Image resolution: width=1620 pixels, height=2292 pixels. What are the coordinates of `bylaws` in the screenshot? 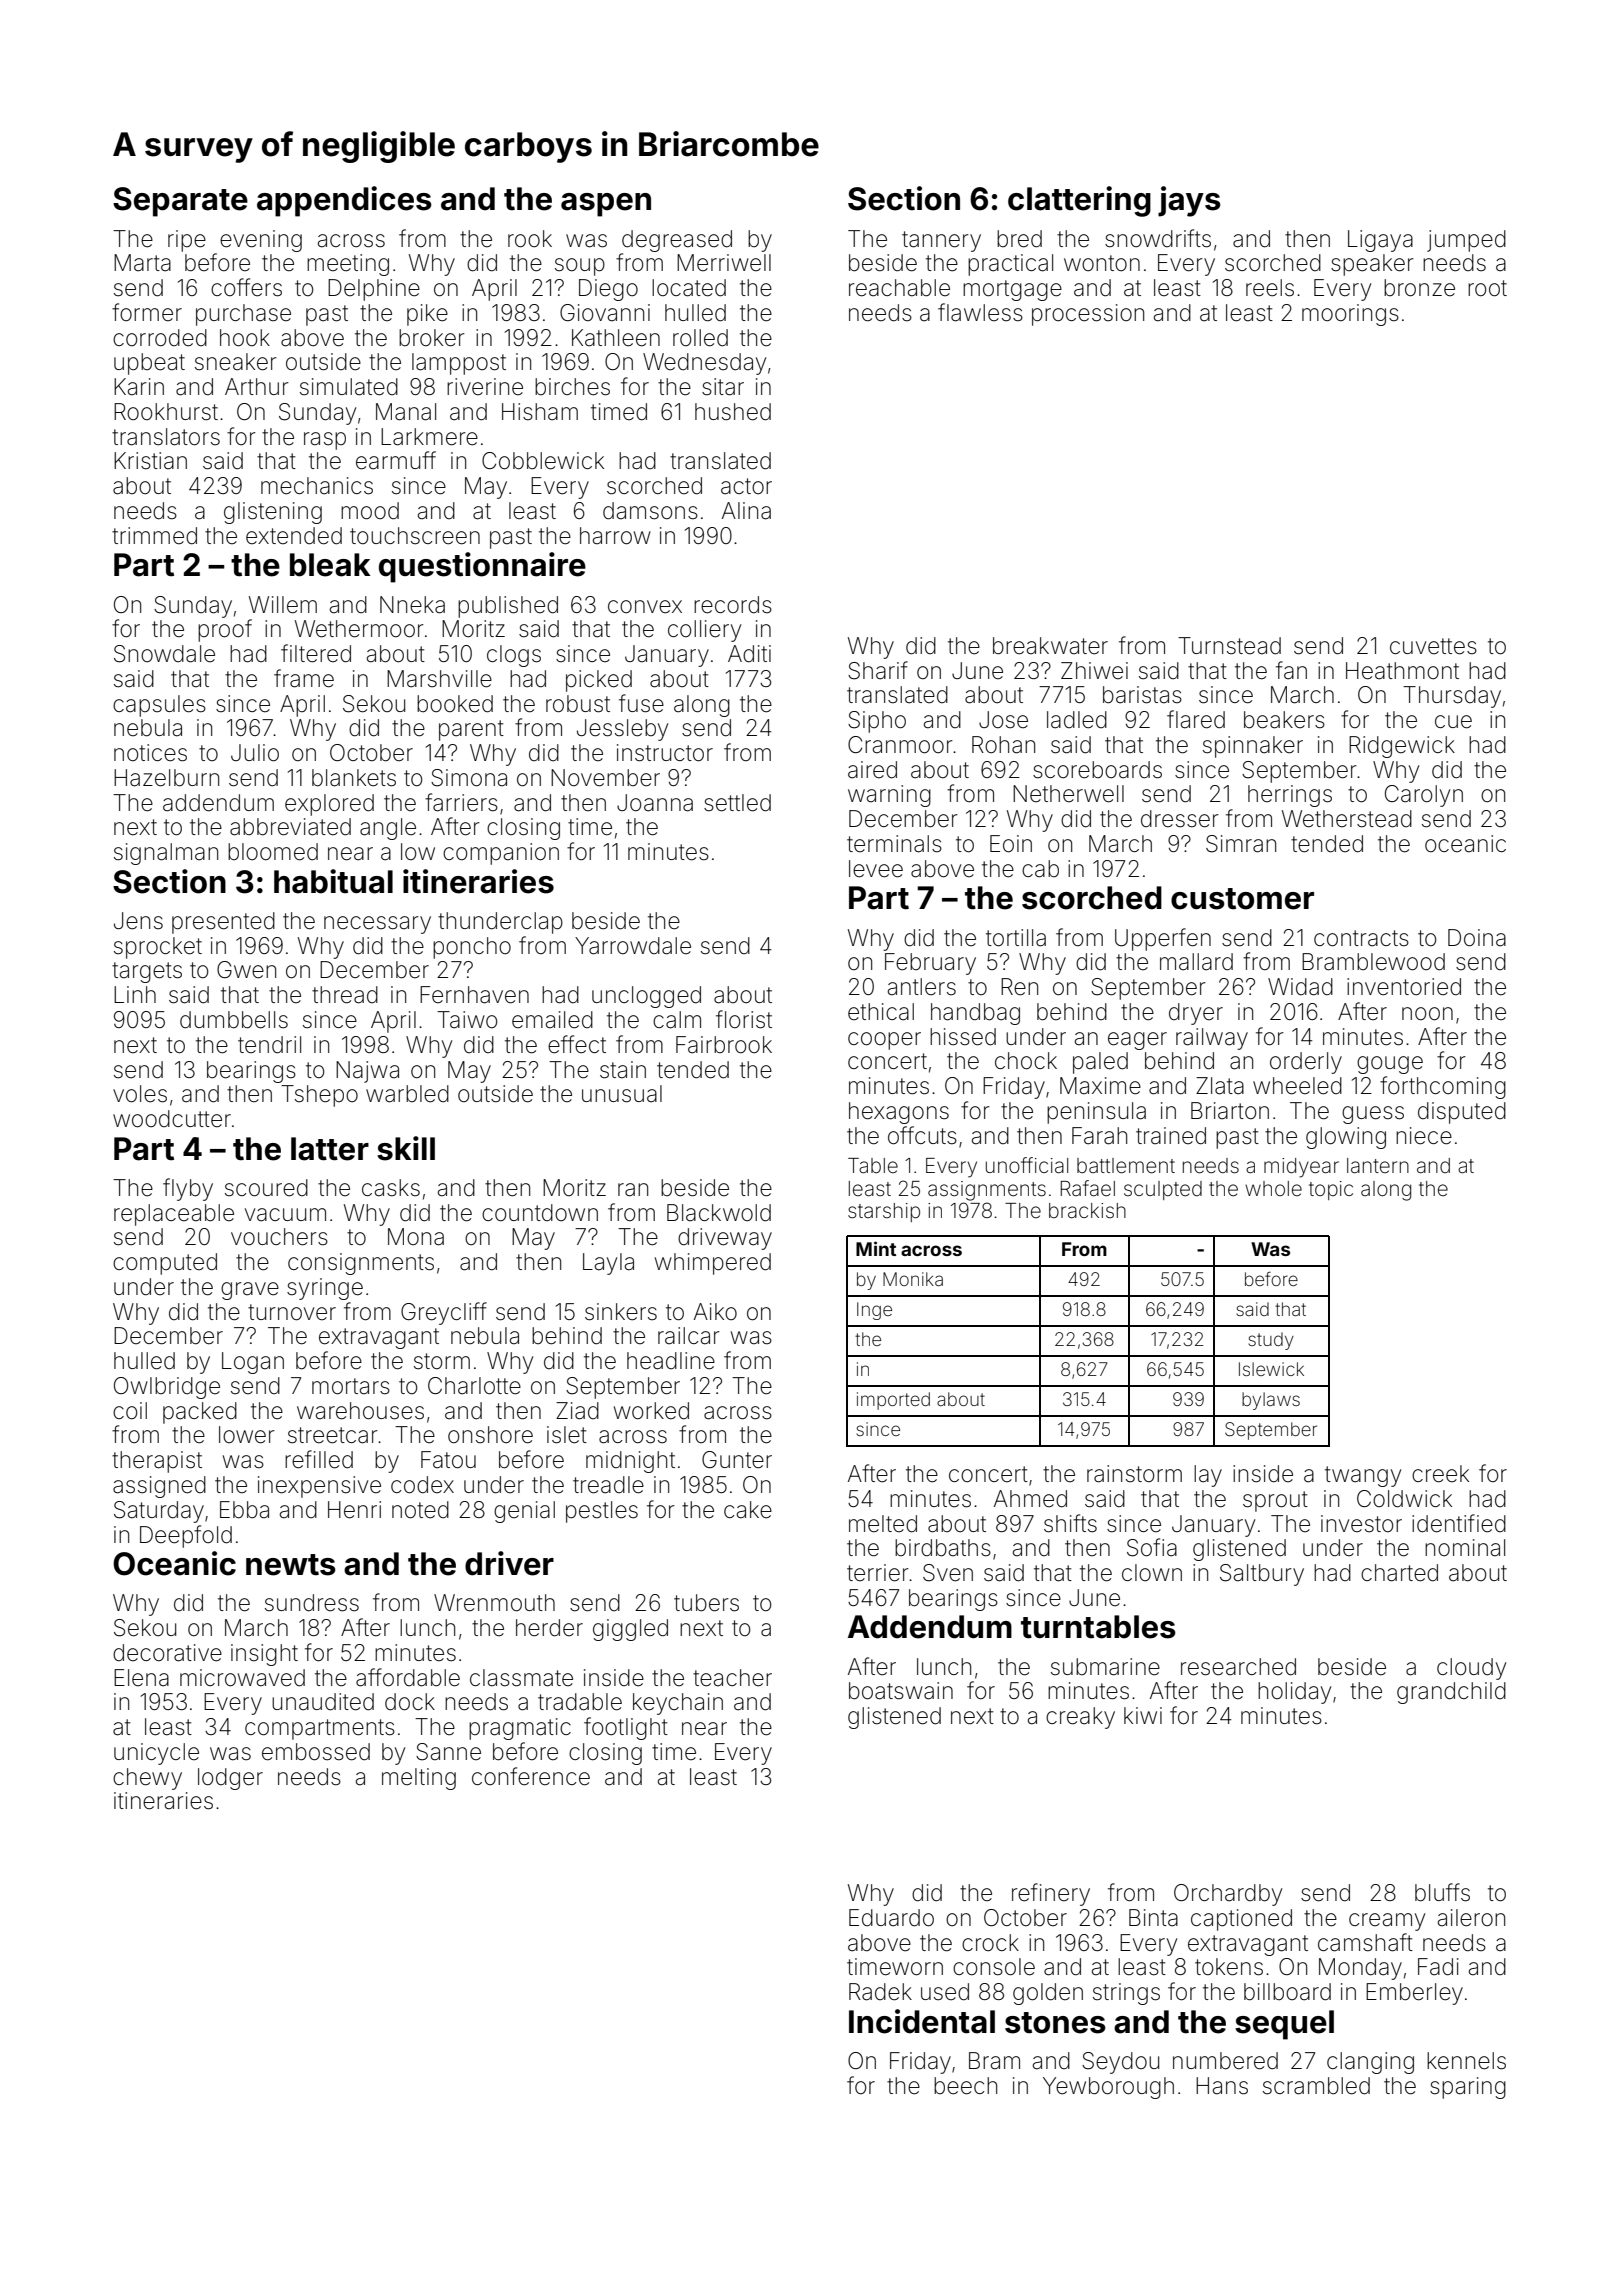 It's located at (1271, 1401).
